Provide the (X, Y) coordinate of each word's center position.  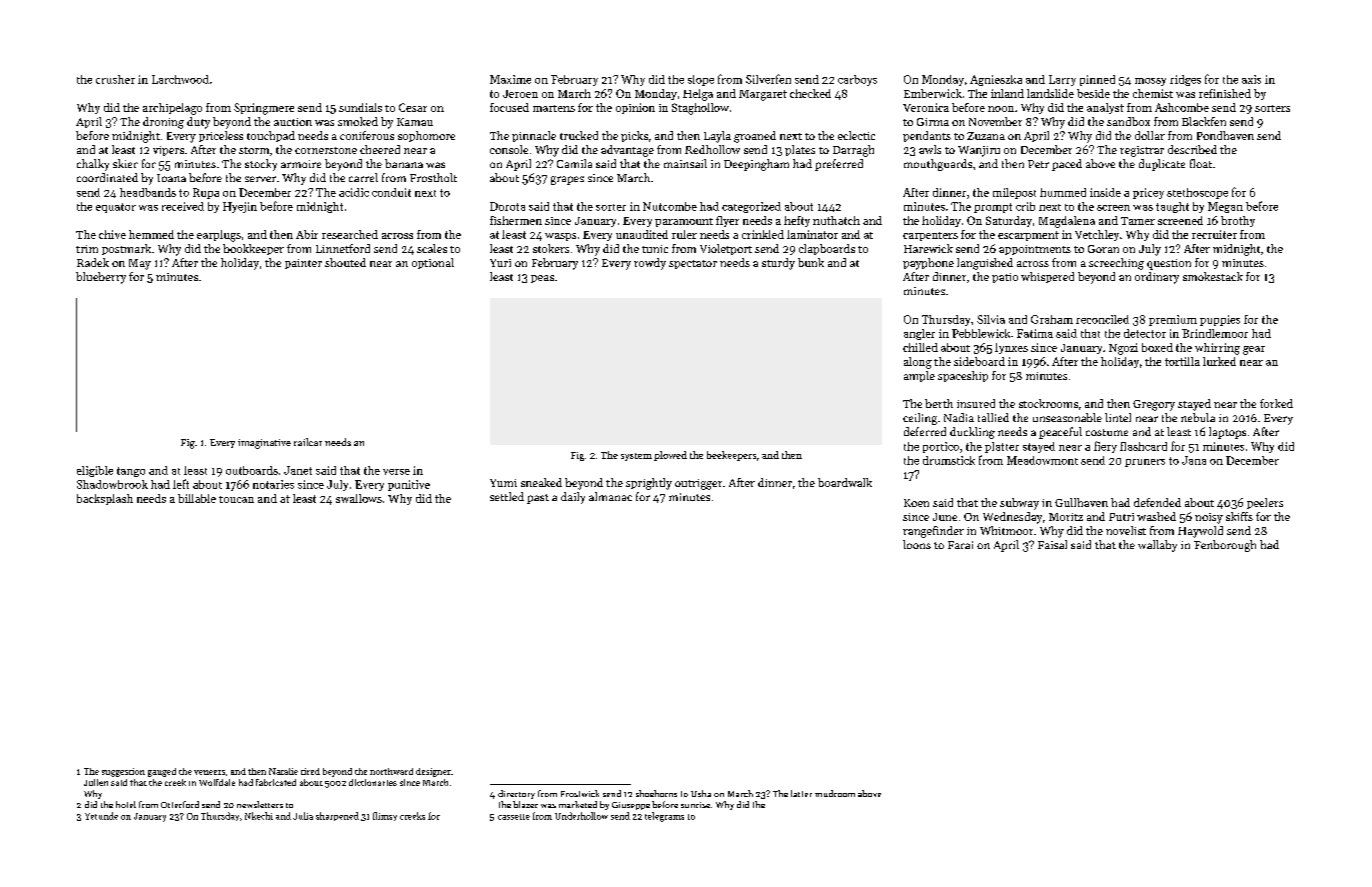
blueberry (101, 278)
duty (198, 123)
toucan (236, 499)
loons (917, 544)
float (1201, 163)
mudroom (835, 793)
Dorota (507, 206)
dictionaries (373, 782)
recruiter (1214, 234)
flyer (727, 221)
